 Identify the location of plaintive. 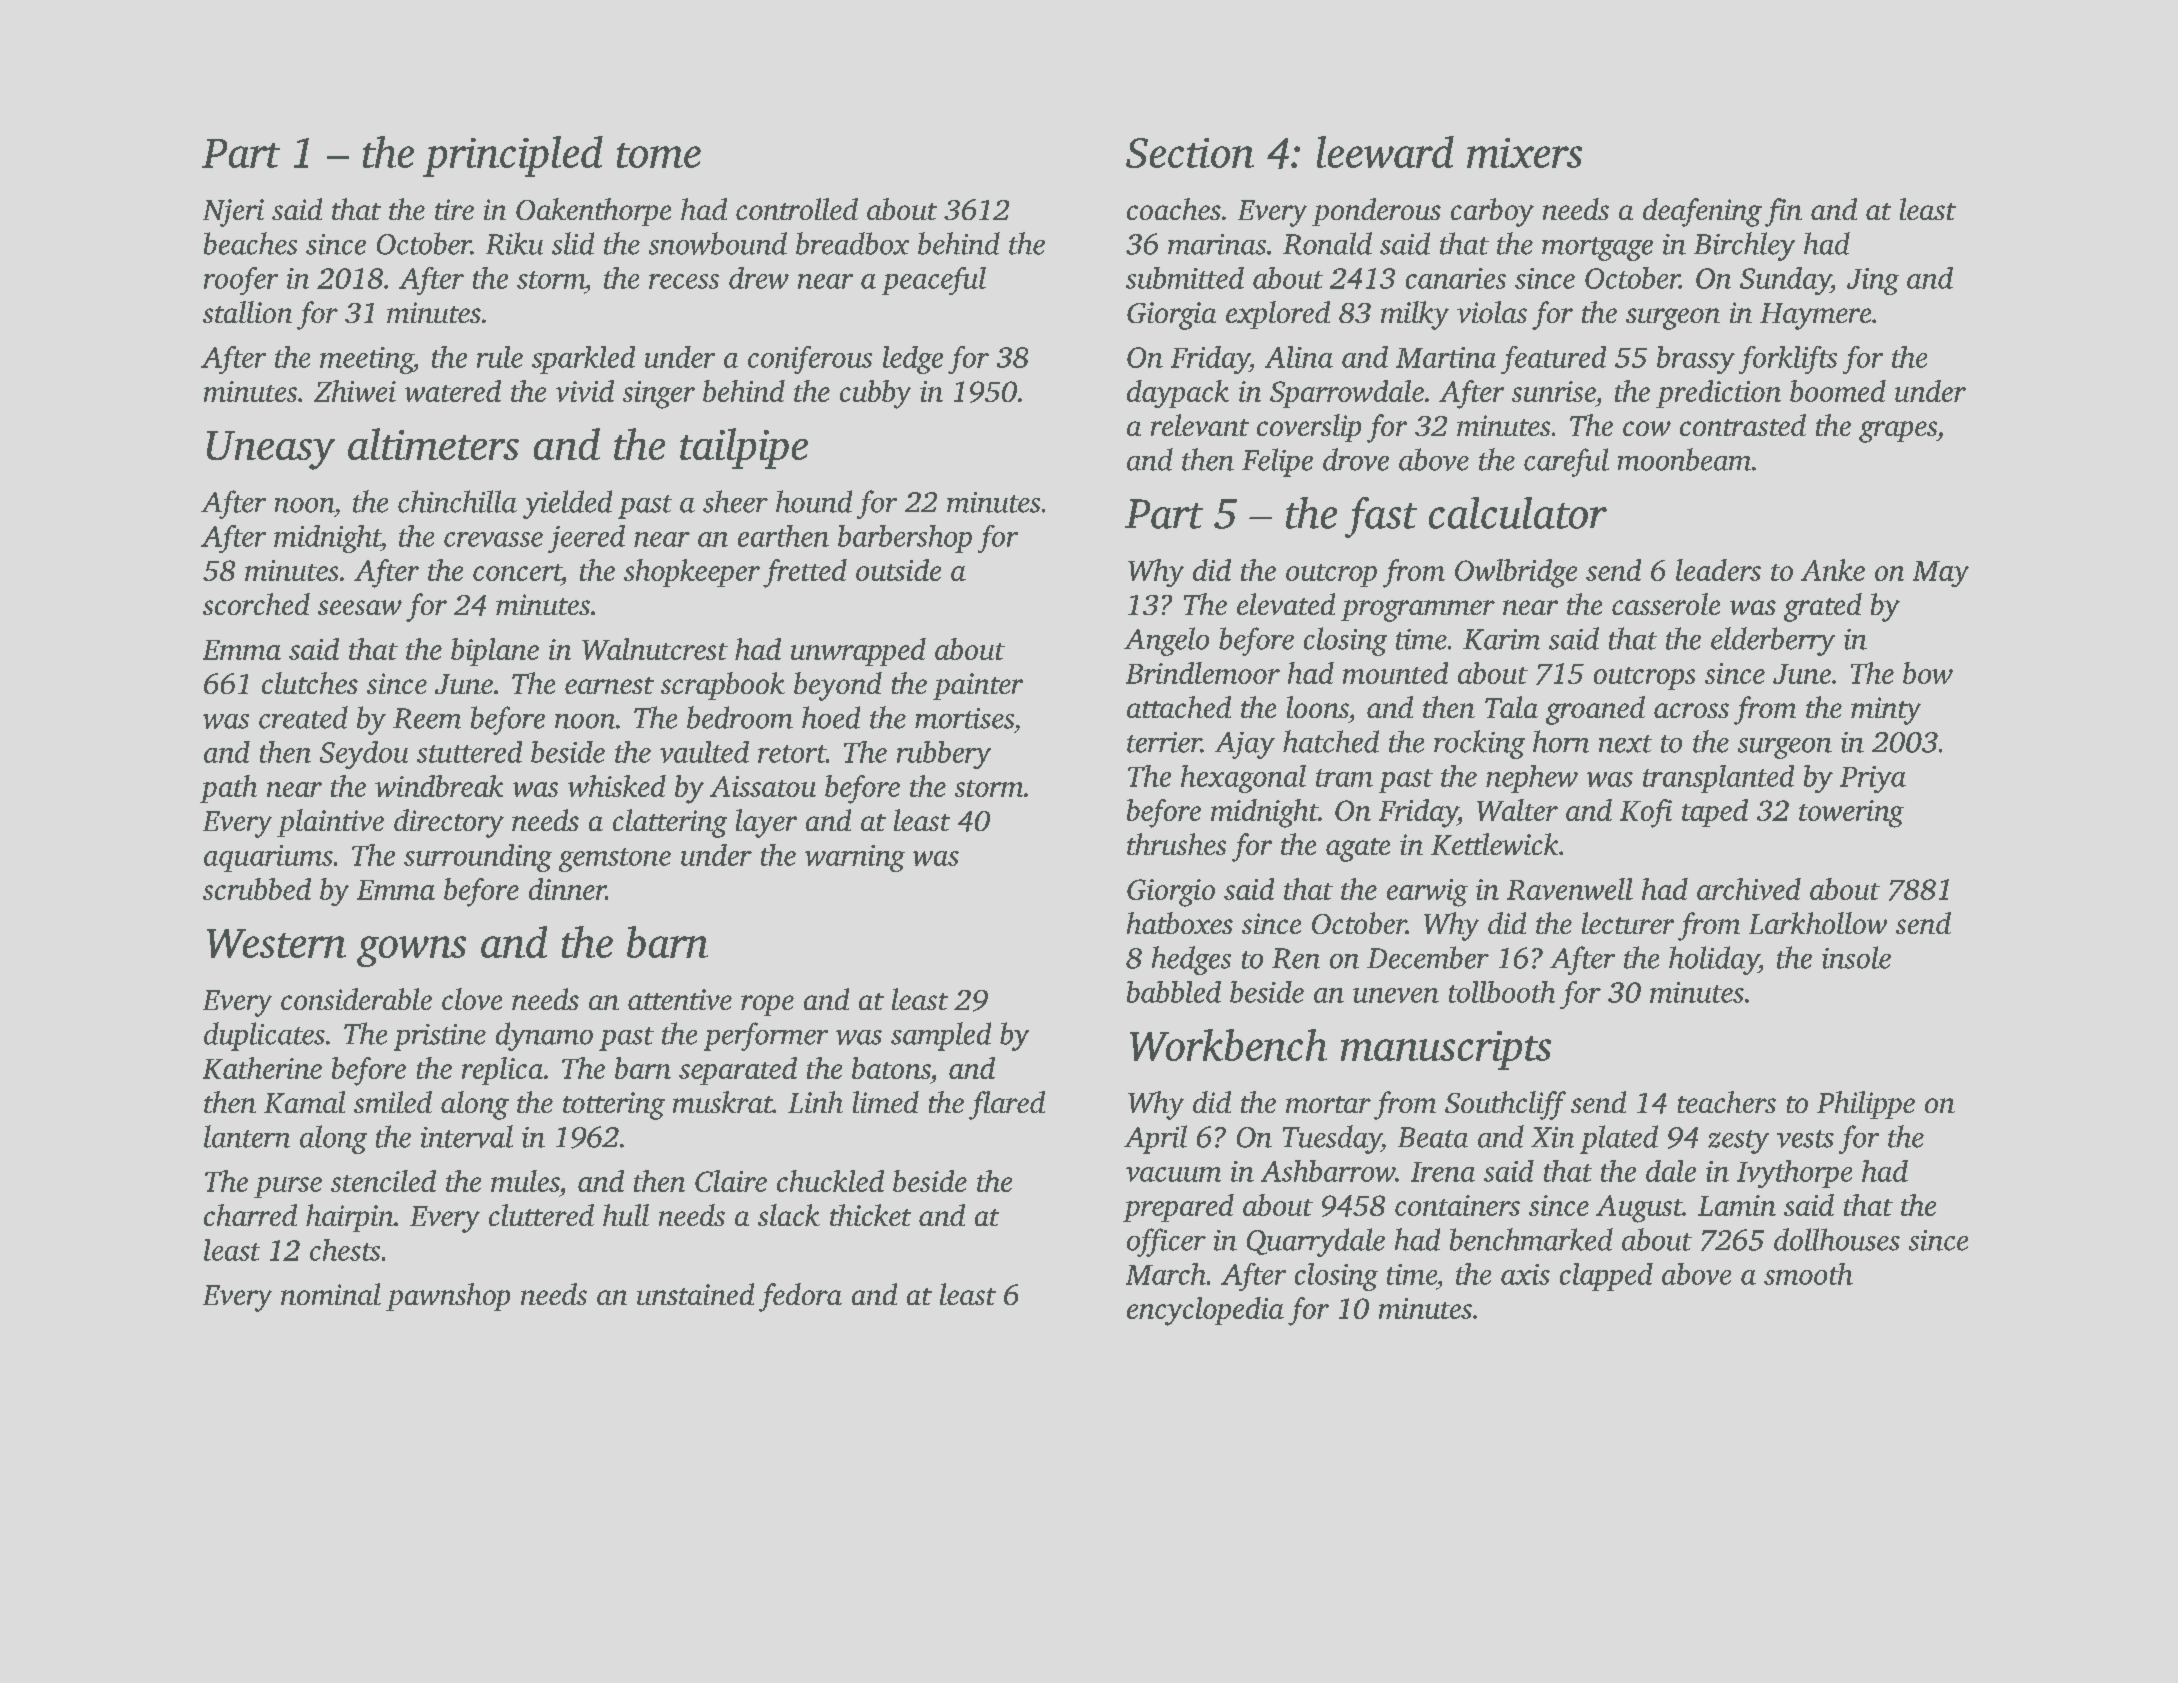
(330, 823).
